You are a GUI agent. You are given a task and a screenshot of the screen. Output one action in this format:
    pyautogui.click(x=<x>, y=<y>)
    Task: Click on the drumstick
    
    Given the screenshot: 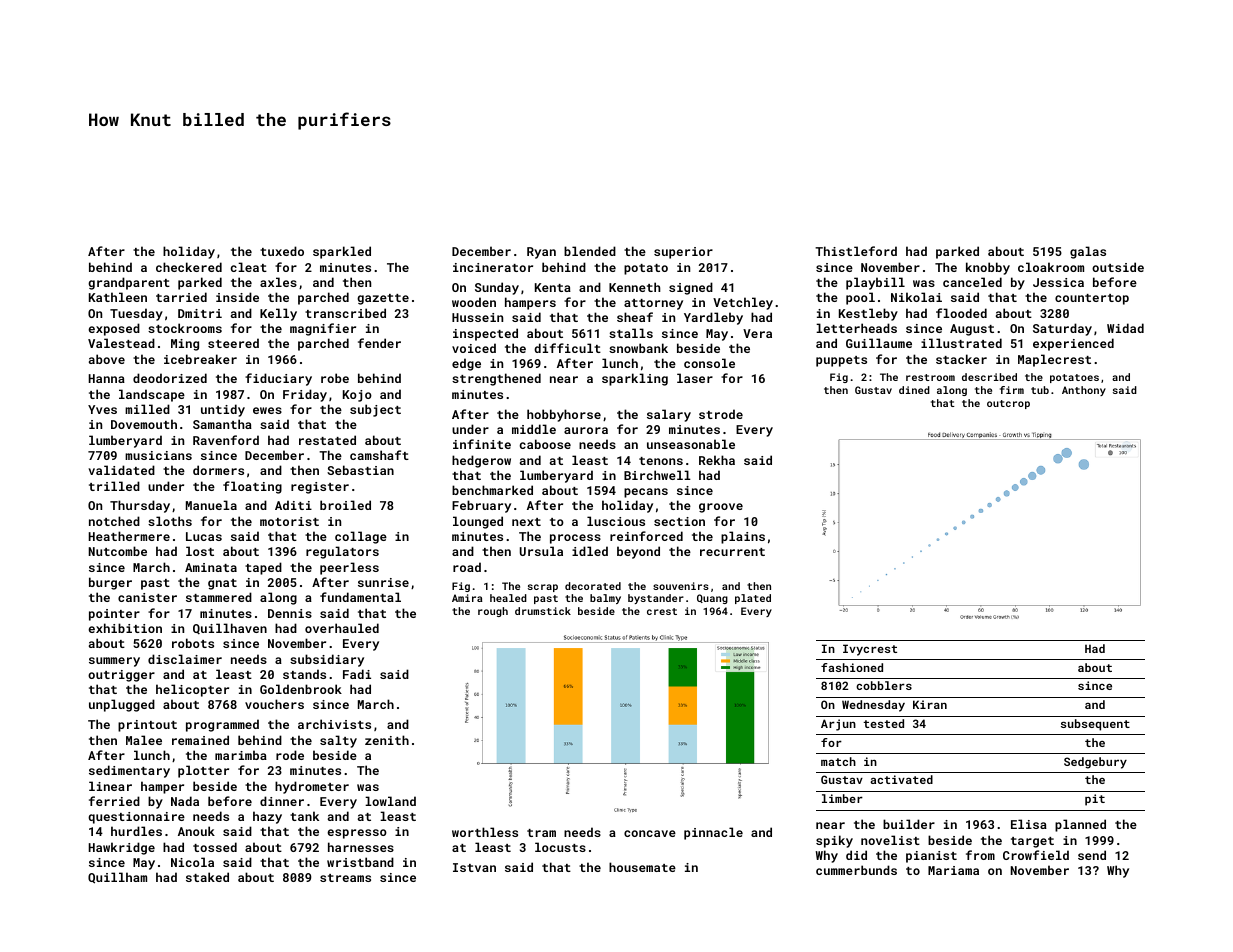 What is the action you would take?
    pyautogui.click(x=543, y=611)
